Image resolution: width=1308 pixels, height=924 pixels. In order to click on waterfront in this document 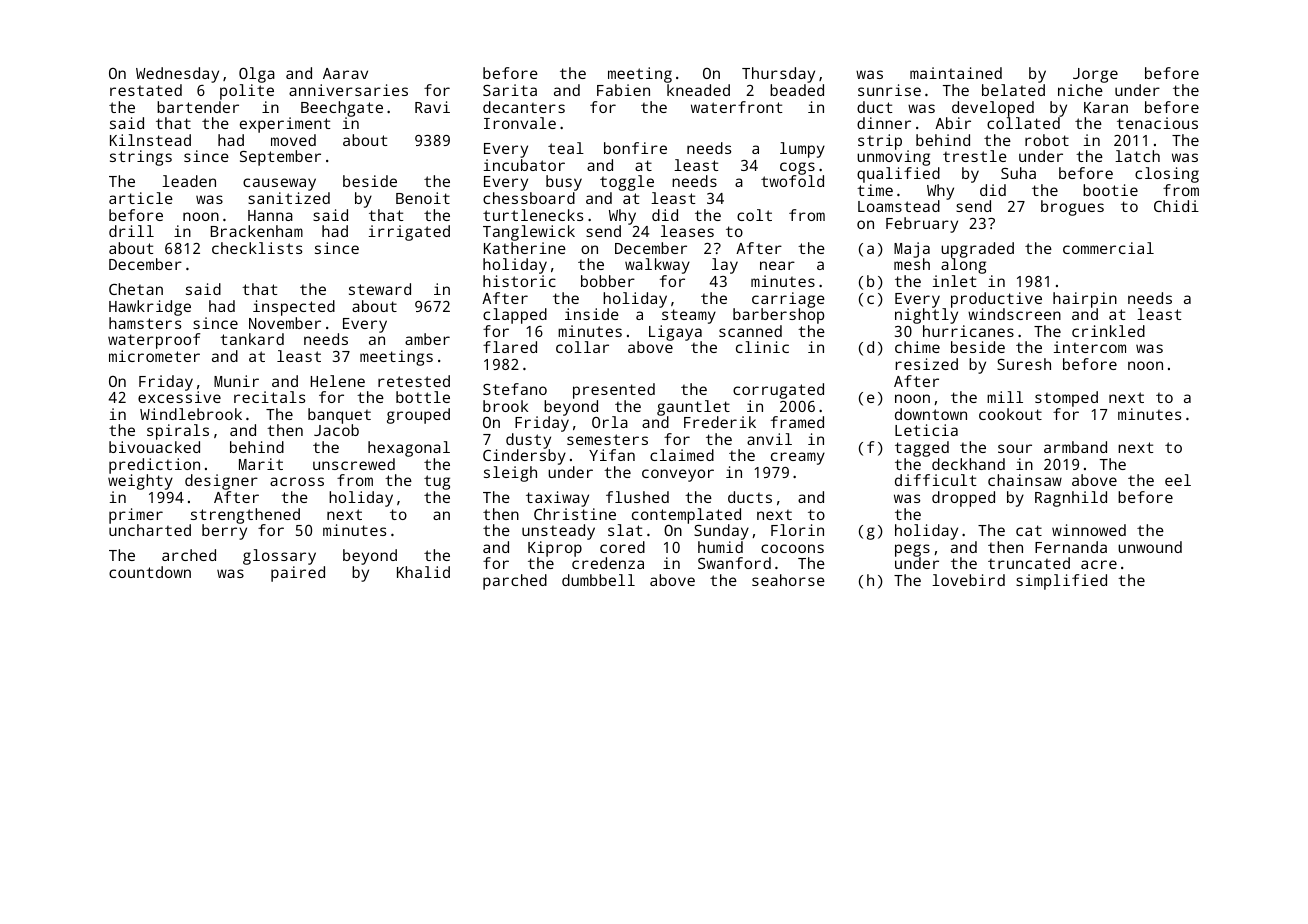, I will do `click(736, 107)`.
